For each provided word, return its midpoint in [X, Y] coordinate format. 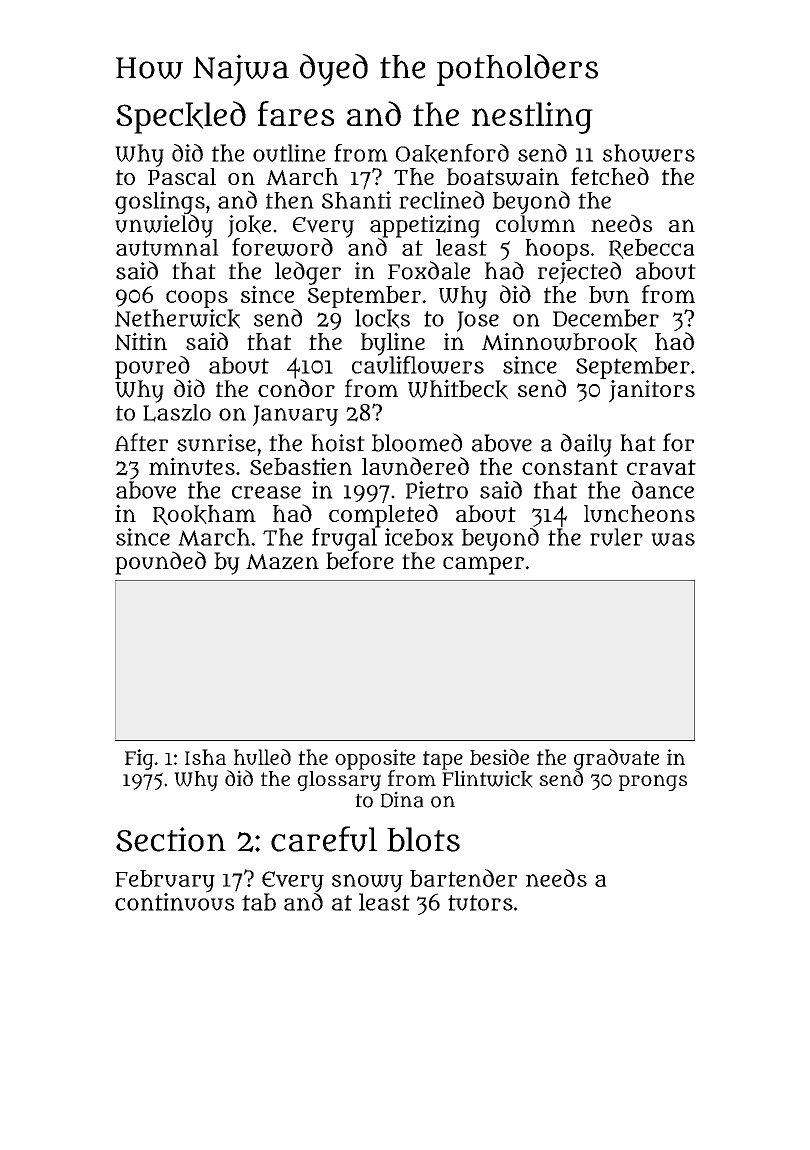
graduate [616, 759]
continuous [174, 902]
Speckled [181, 117]
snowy [367, 883]
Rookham [204, 515]
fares [296, 113]
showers [649, 153]
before [360, 560]
